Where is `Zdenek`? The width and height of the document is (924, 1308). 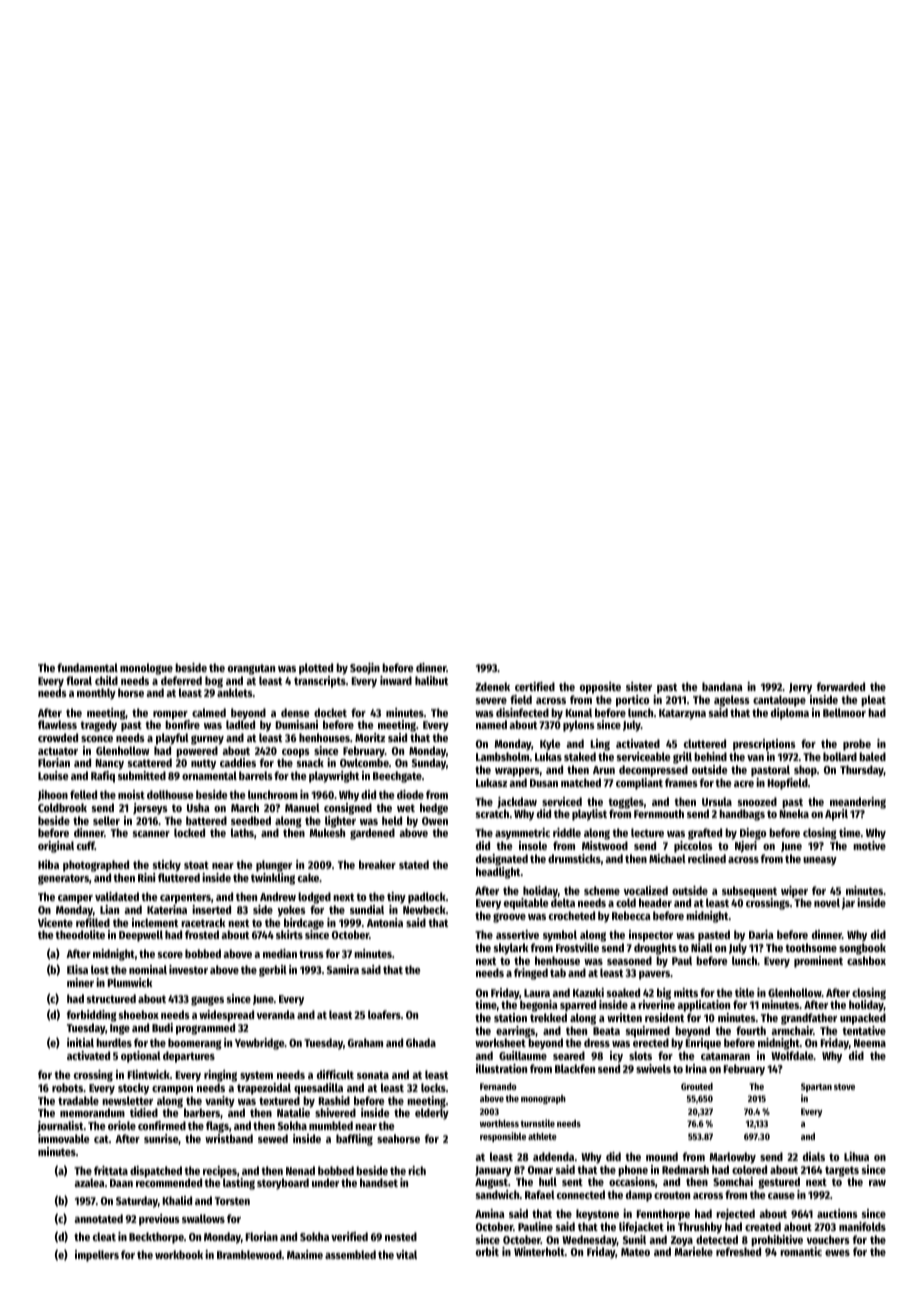 Zdenek is located at coordinates (492, 686).
